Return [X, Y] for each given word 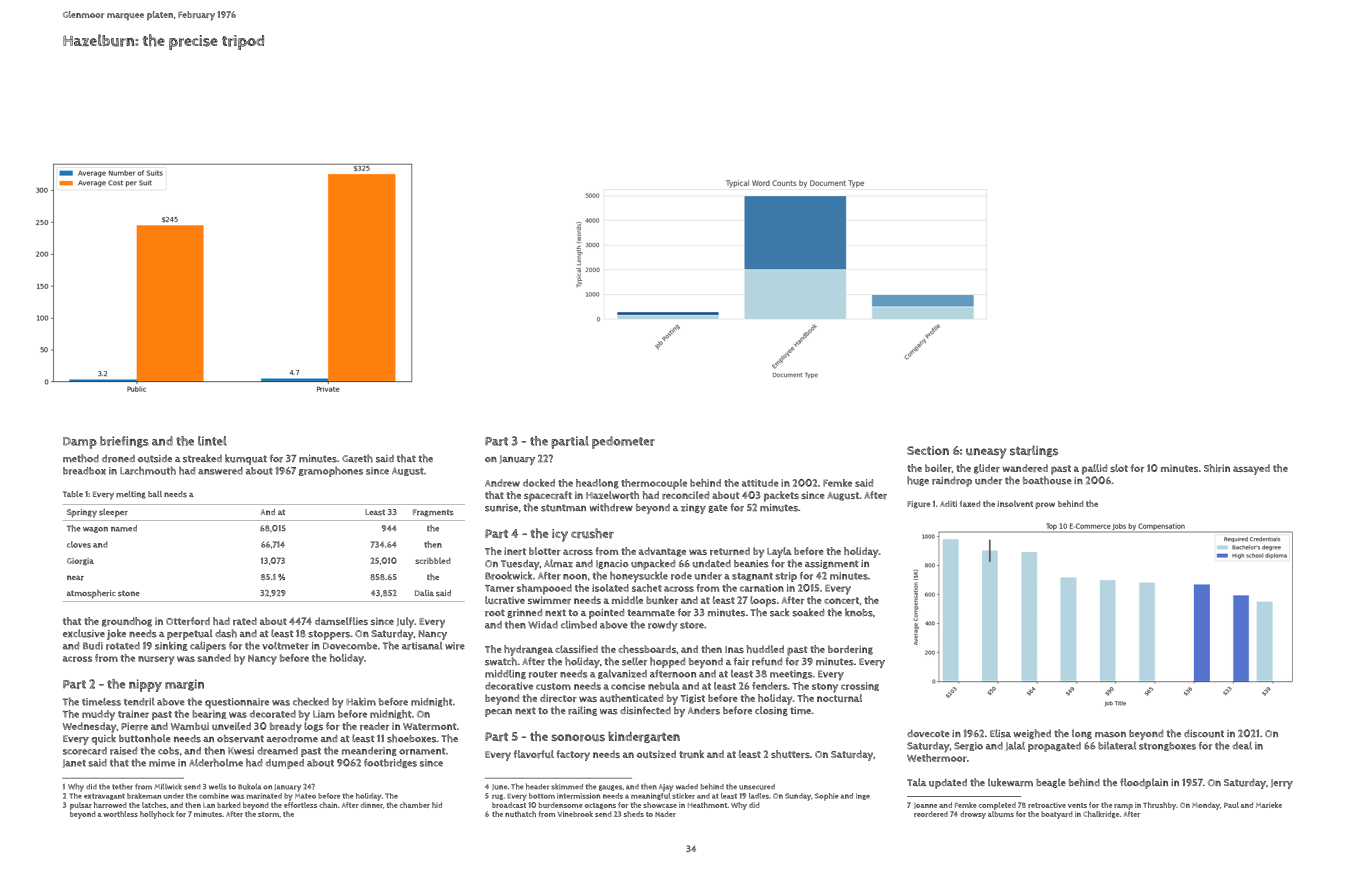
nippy [145, 685]
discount [1204, 733]
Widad [543, 625]
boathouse [1047, 480]
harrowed [110, 805]
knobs [859, 612]
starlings [1034, 451]
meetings [791, 674]
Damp [80, 443]
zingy [693, 509]
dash [226, 633]
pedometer [623, 442]
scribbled [433, 560]
